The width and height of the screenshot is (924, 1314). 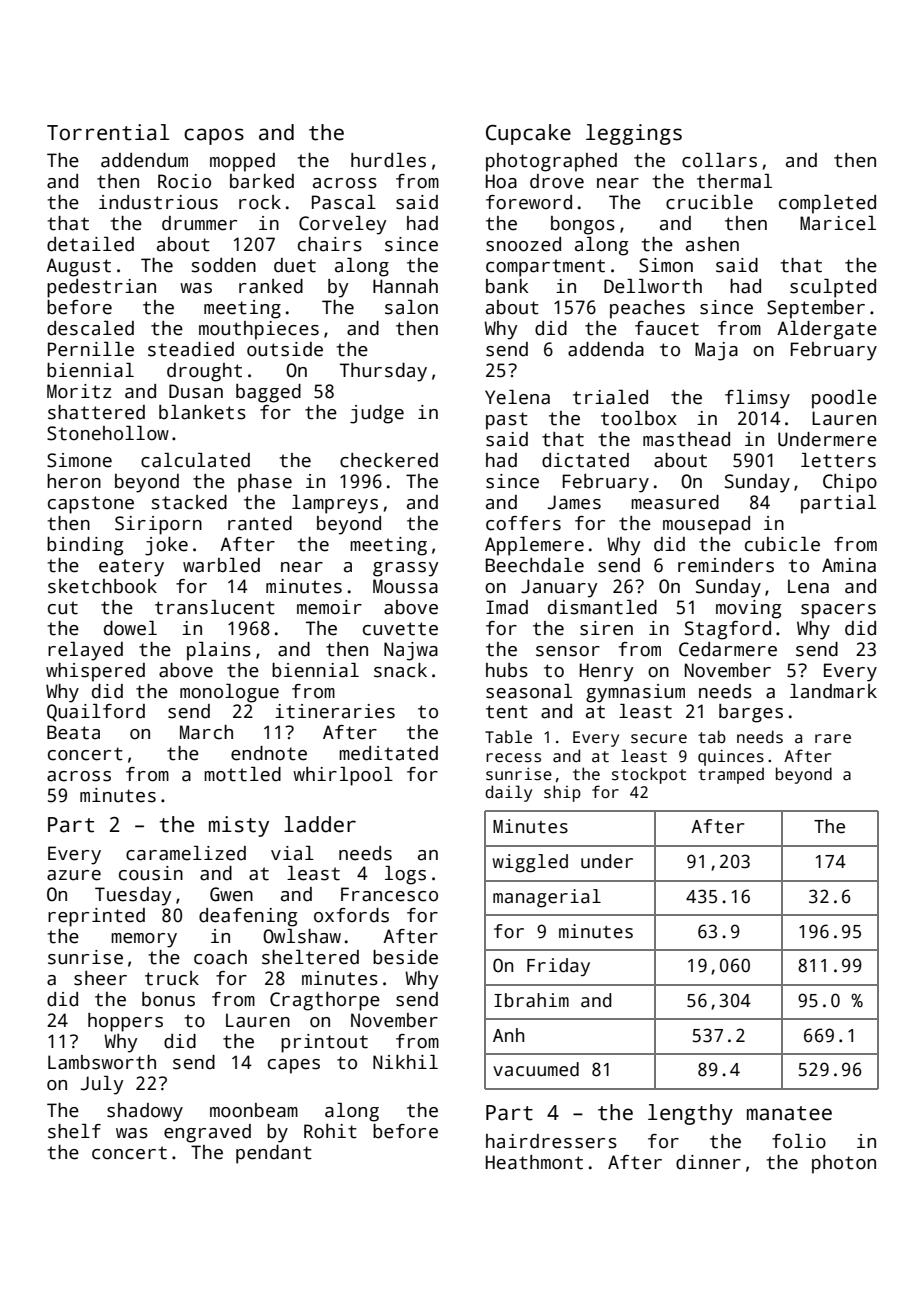 What do you see at coordinates (838, 611) in the screenshot?
I see `spacers` at bounding box center [838, 611].
